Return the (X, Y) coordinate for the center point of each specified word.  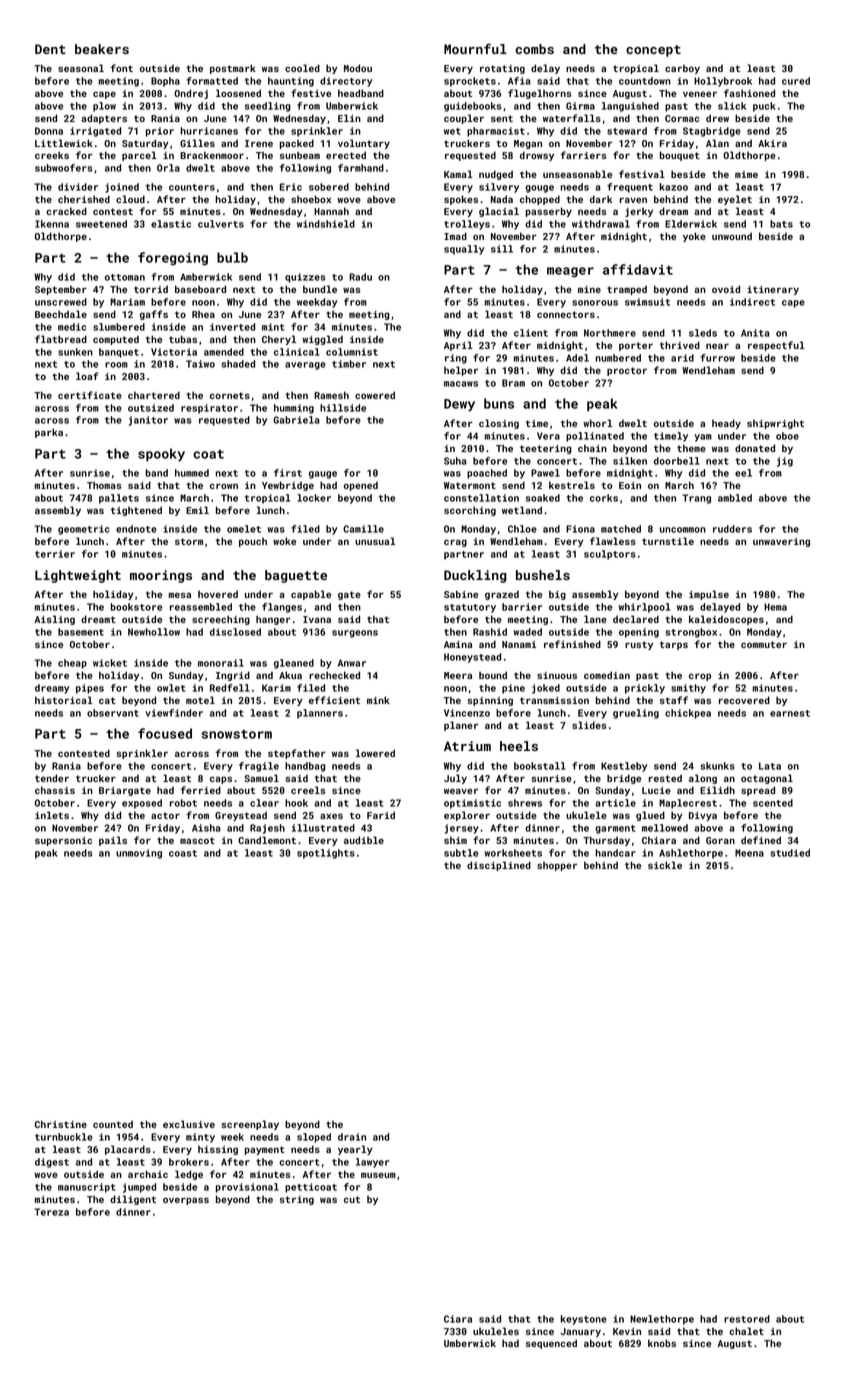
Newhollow (154, 632)
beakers (102, 49)
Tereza (51, 1212)
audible (364, 840)
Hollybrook (723, 82)
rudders (732, 529)
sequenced (551, 1344)
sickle (665, 865)
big (557, 595)
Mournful (475, 49)
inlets (52, 815)
